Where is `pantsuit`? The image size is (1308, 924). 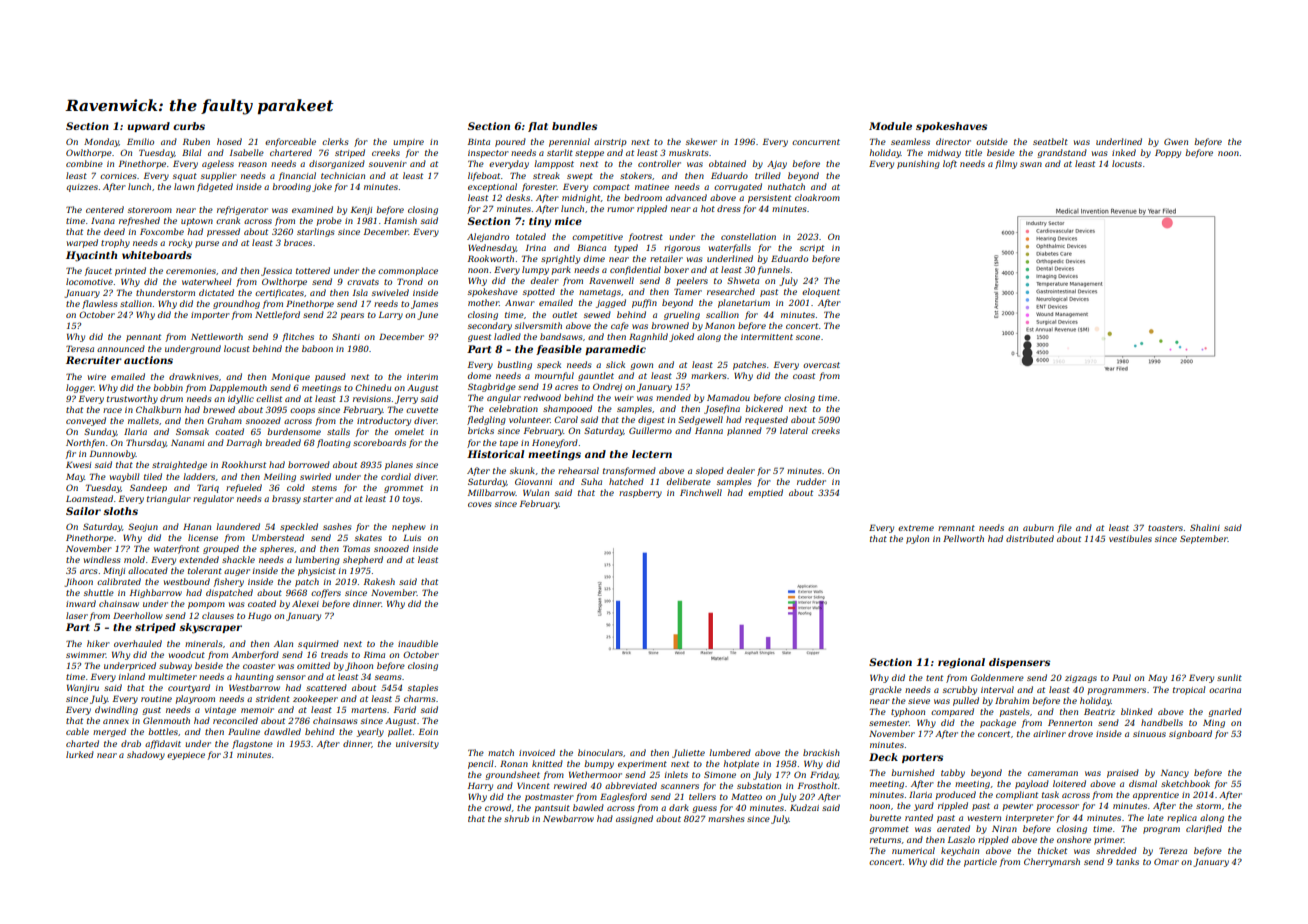 pantsuit is located at coordinates (552, 809).
